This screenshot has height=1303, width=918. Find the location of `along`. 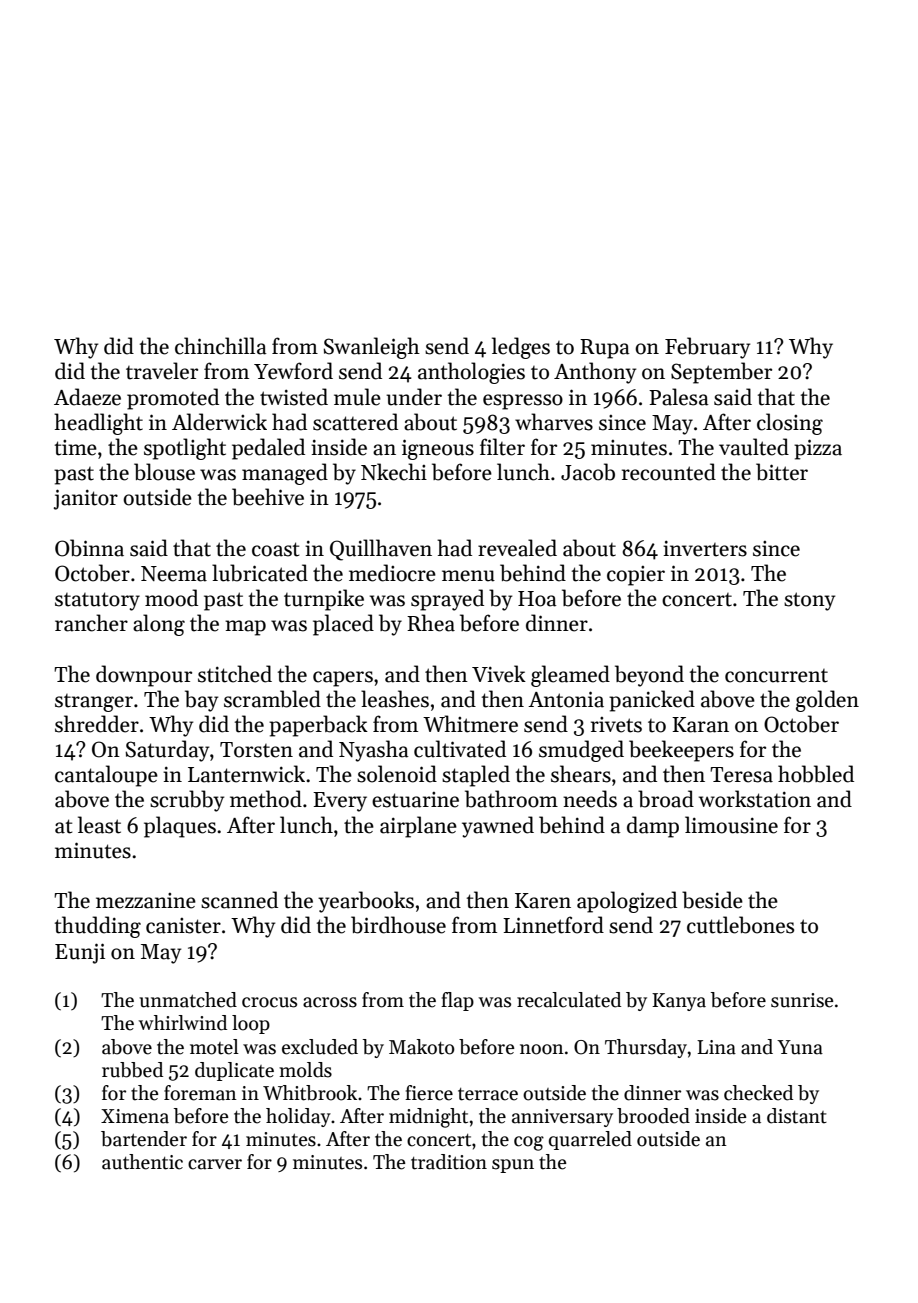

along is located at coordinates (159, 625).
